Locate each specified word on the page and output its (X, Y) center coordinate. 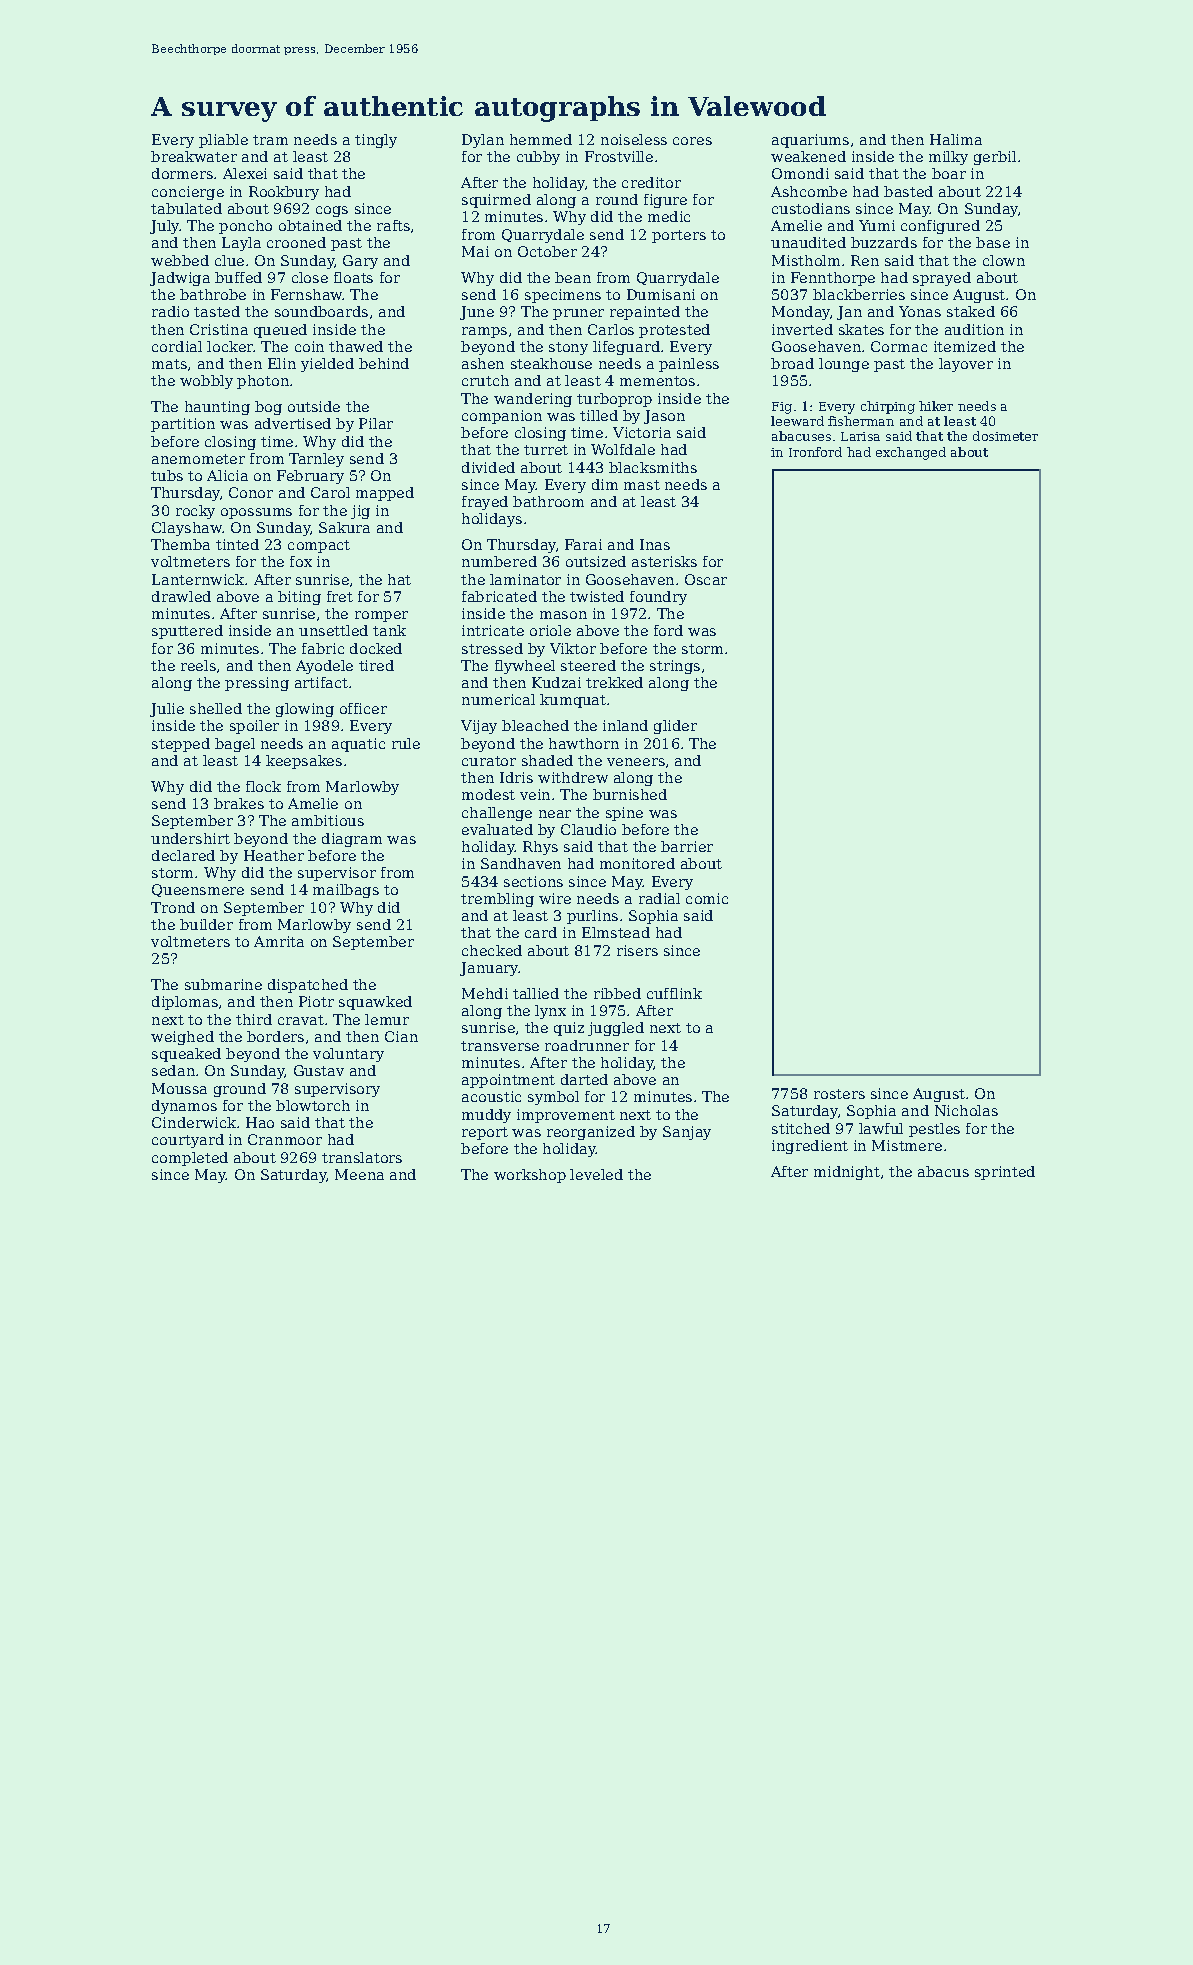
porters (679, 236)
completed (190, 1159)
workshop (530, 1176)
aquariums (810, 141)
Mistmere (907, 1145)
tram (270, 140)
